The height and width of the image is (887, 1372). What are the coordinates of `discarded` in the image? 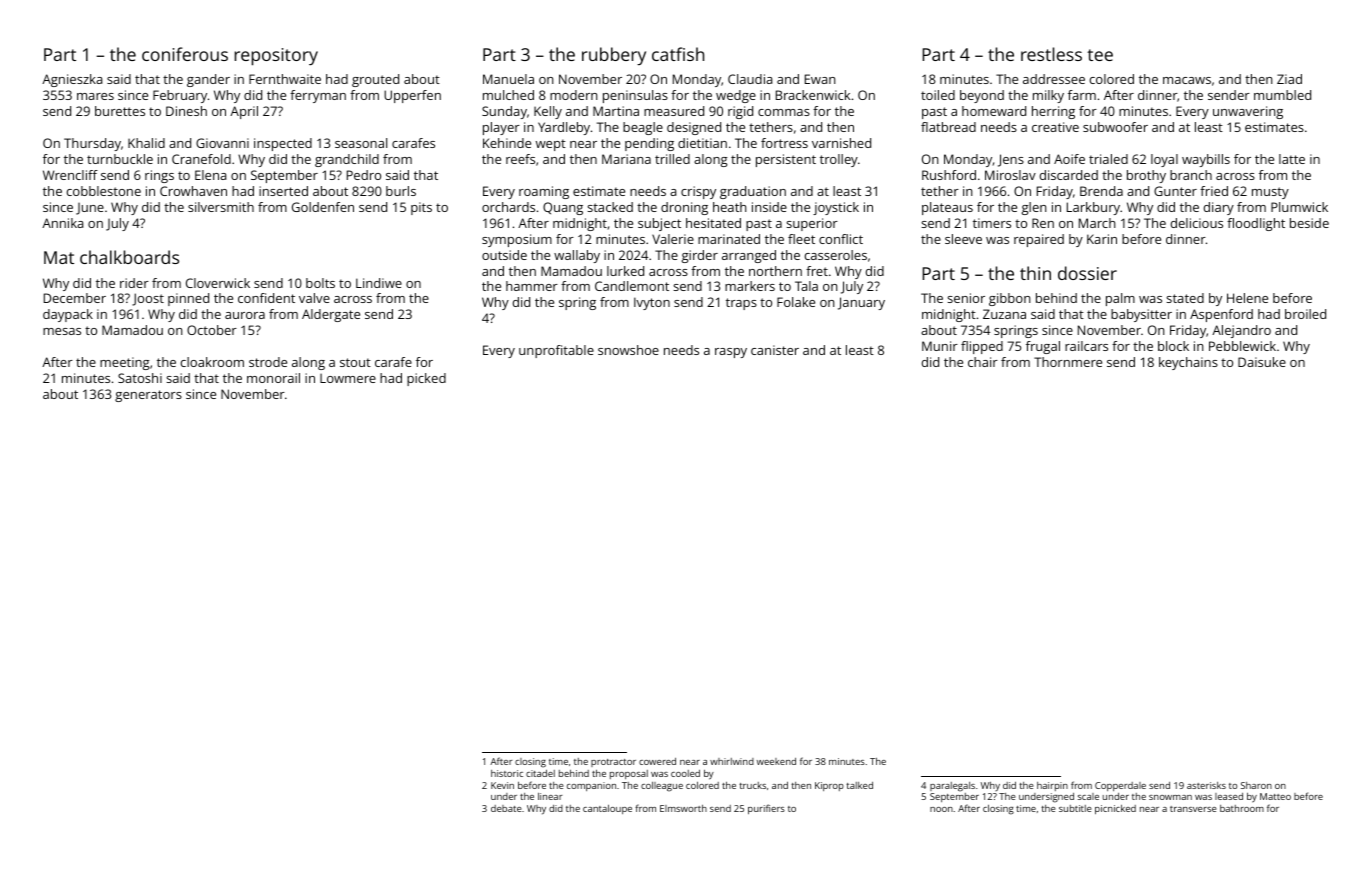 It's located at (1069, 175).
